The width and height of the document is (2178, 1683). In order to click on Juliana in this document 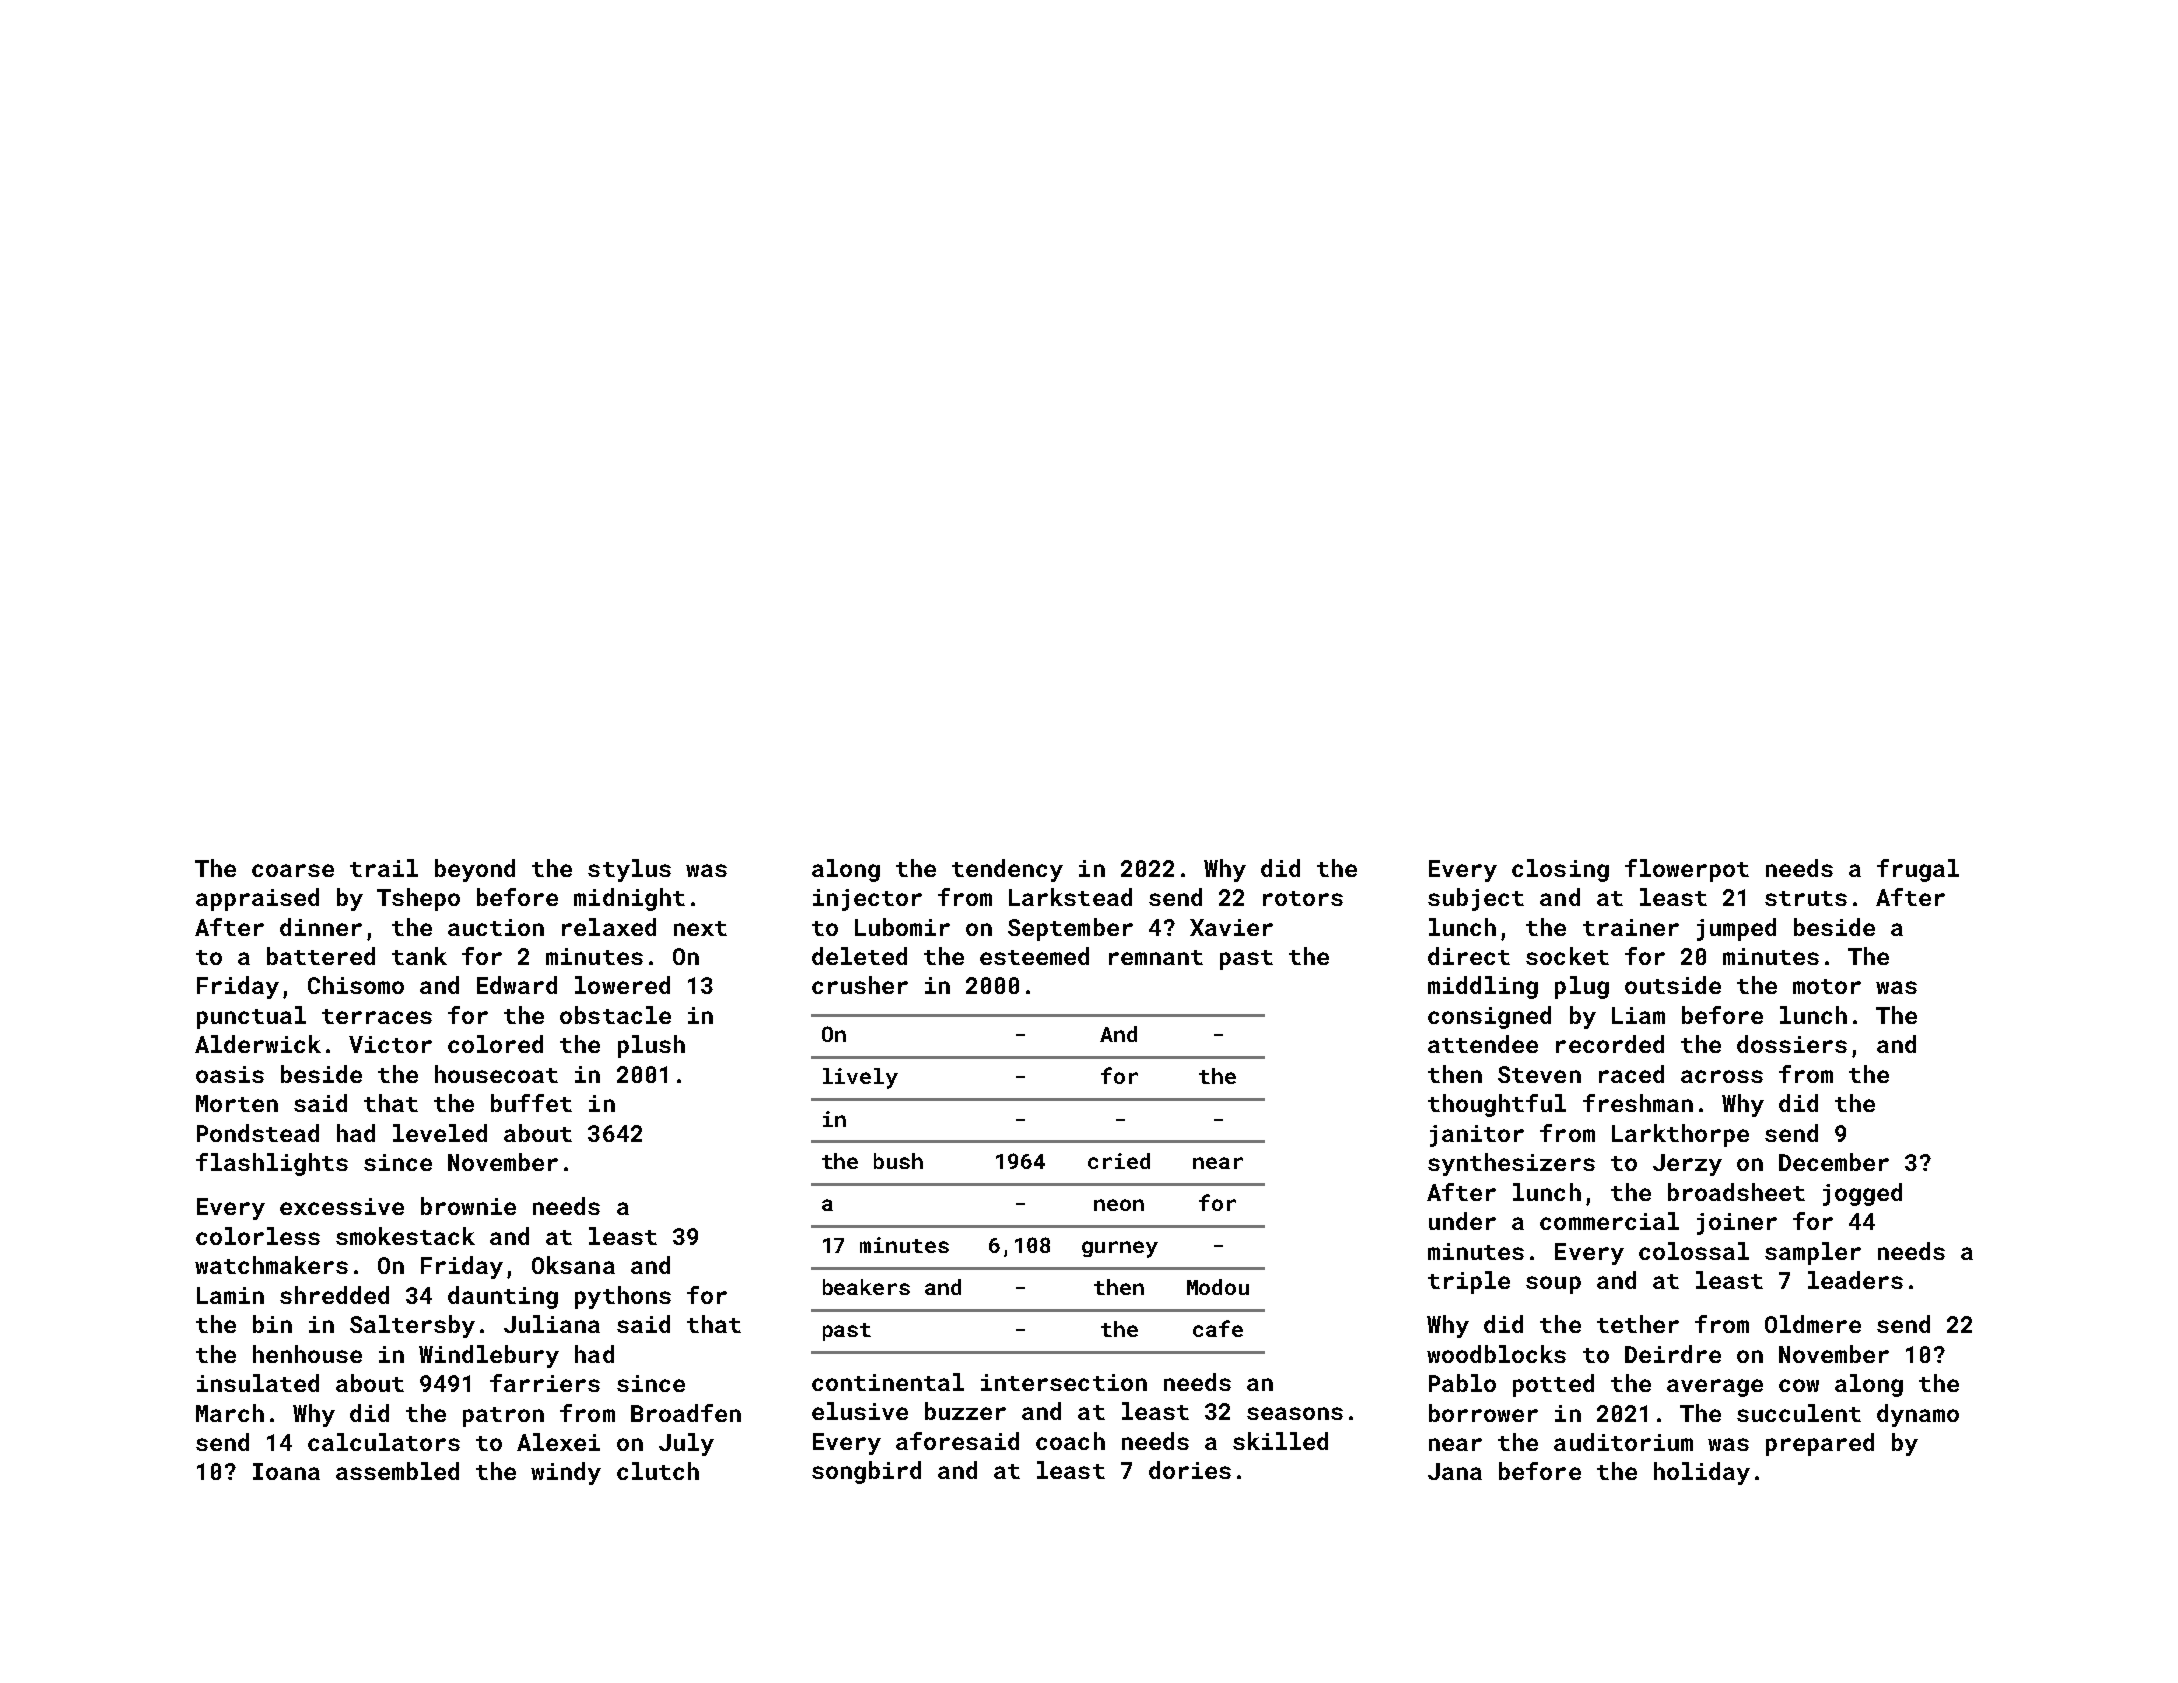, I will do `click(552, 1324)`.
